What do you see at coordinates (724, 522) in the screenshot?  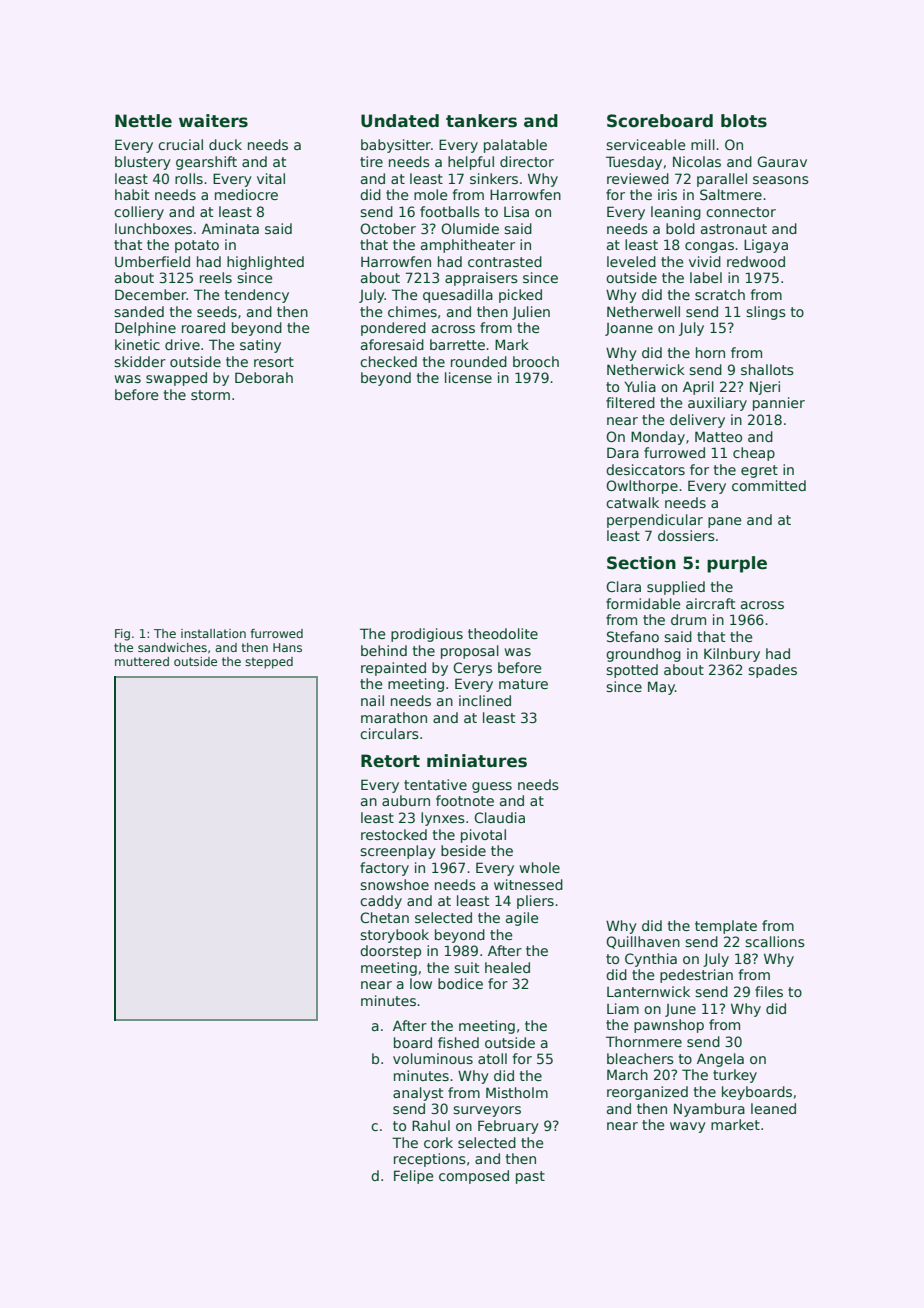 I see `pane` at bounding box center [724, 522].
